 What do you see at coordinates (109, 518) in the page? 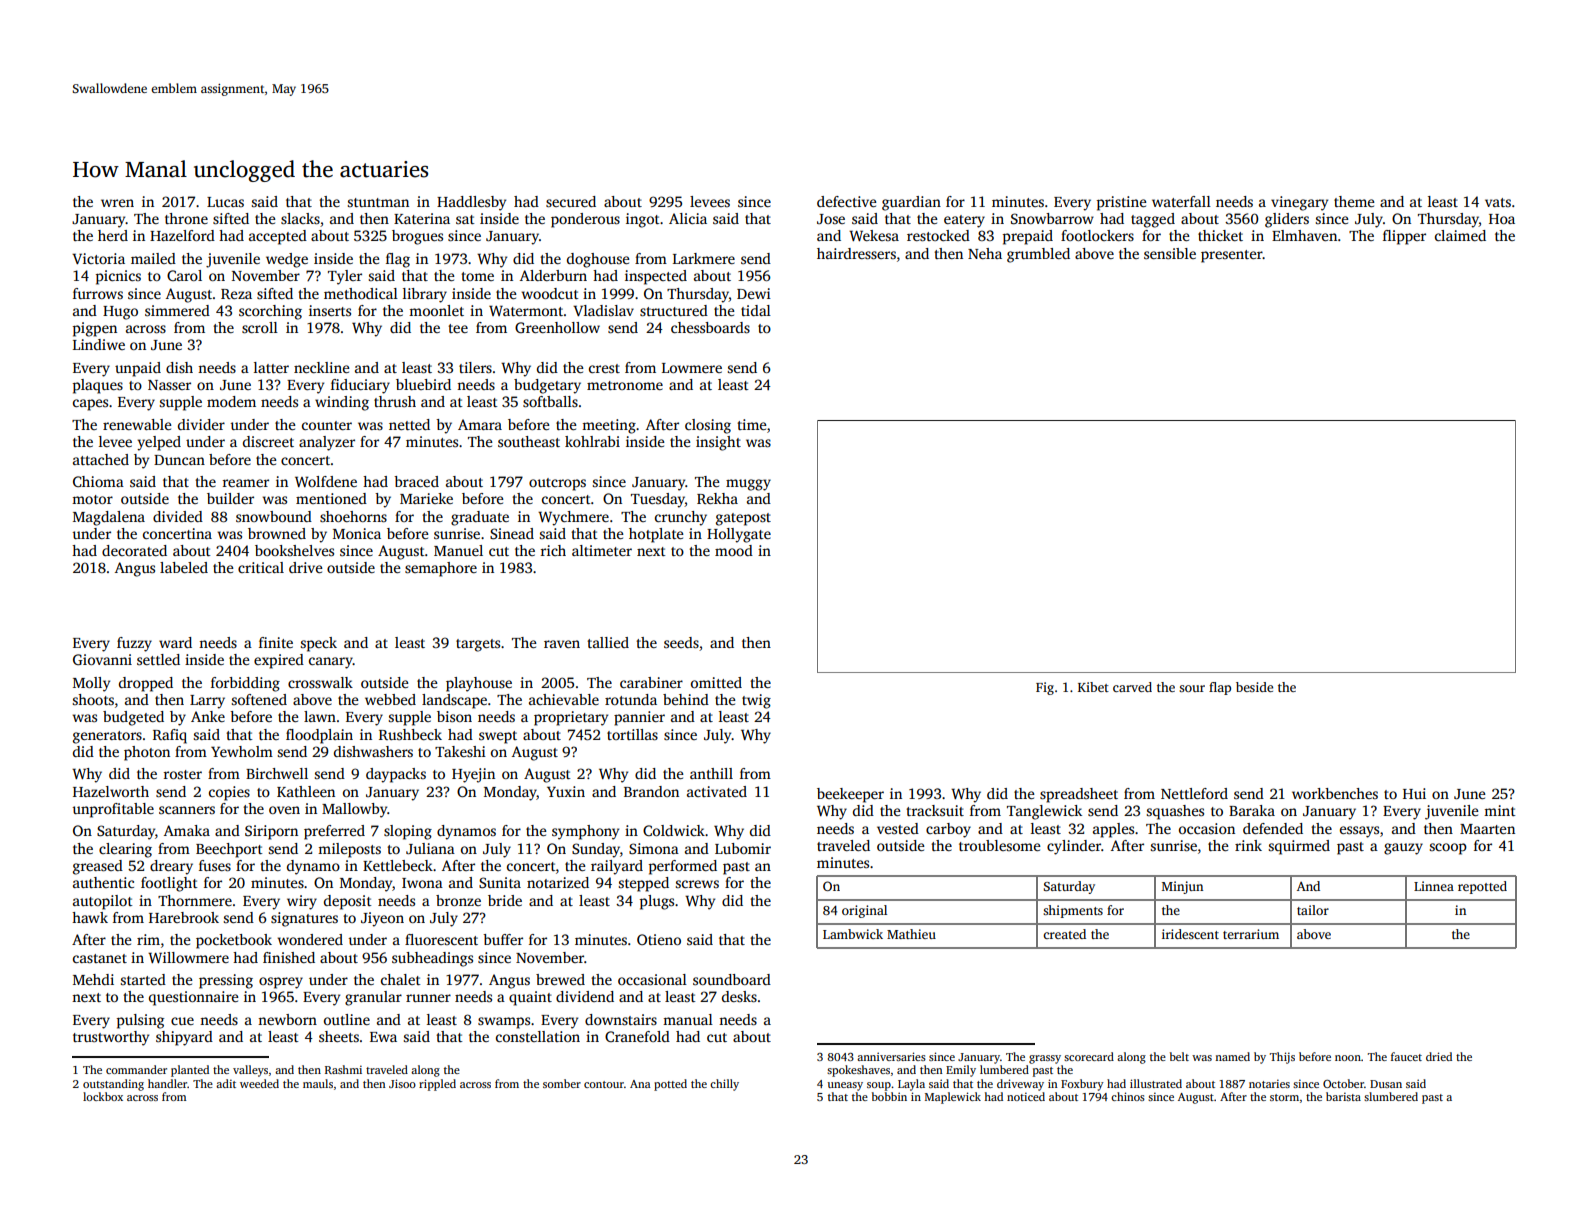
I see `Magdalena` at bounding box center [109, 518].
